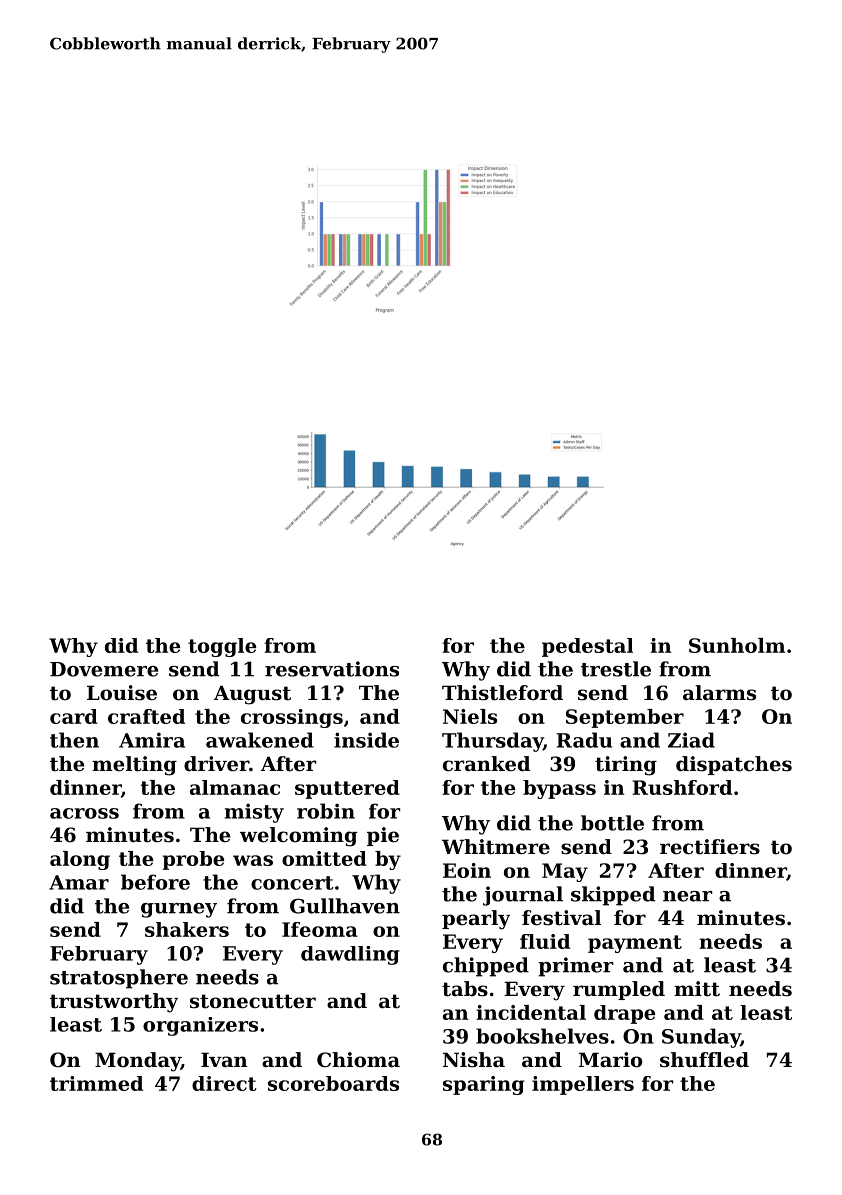 This screenshot has height=1195, width=842. What do you see at coordinates (224, 1083) in the screenshot?
I see `direct` at bounding box center [224, 1083].
